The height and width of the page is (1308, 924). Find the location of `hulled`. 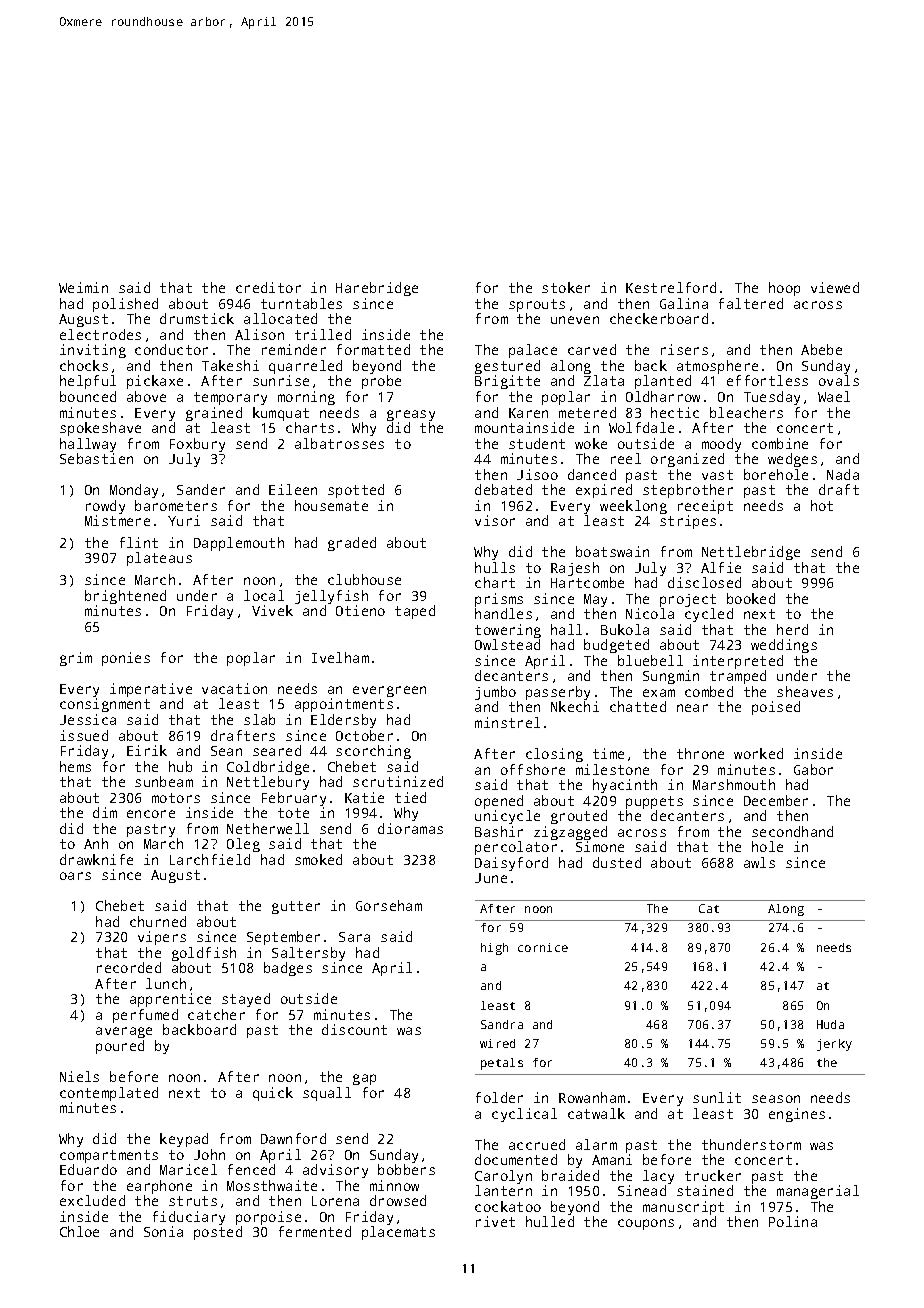

hulled is located at coordinates (550, 1221).
